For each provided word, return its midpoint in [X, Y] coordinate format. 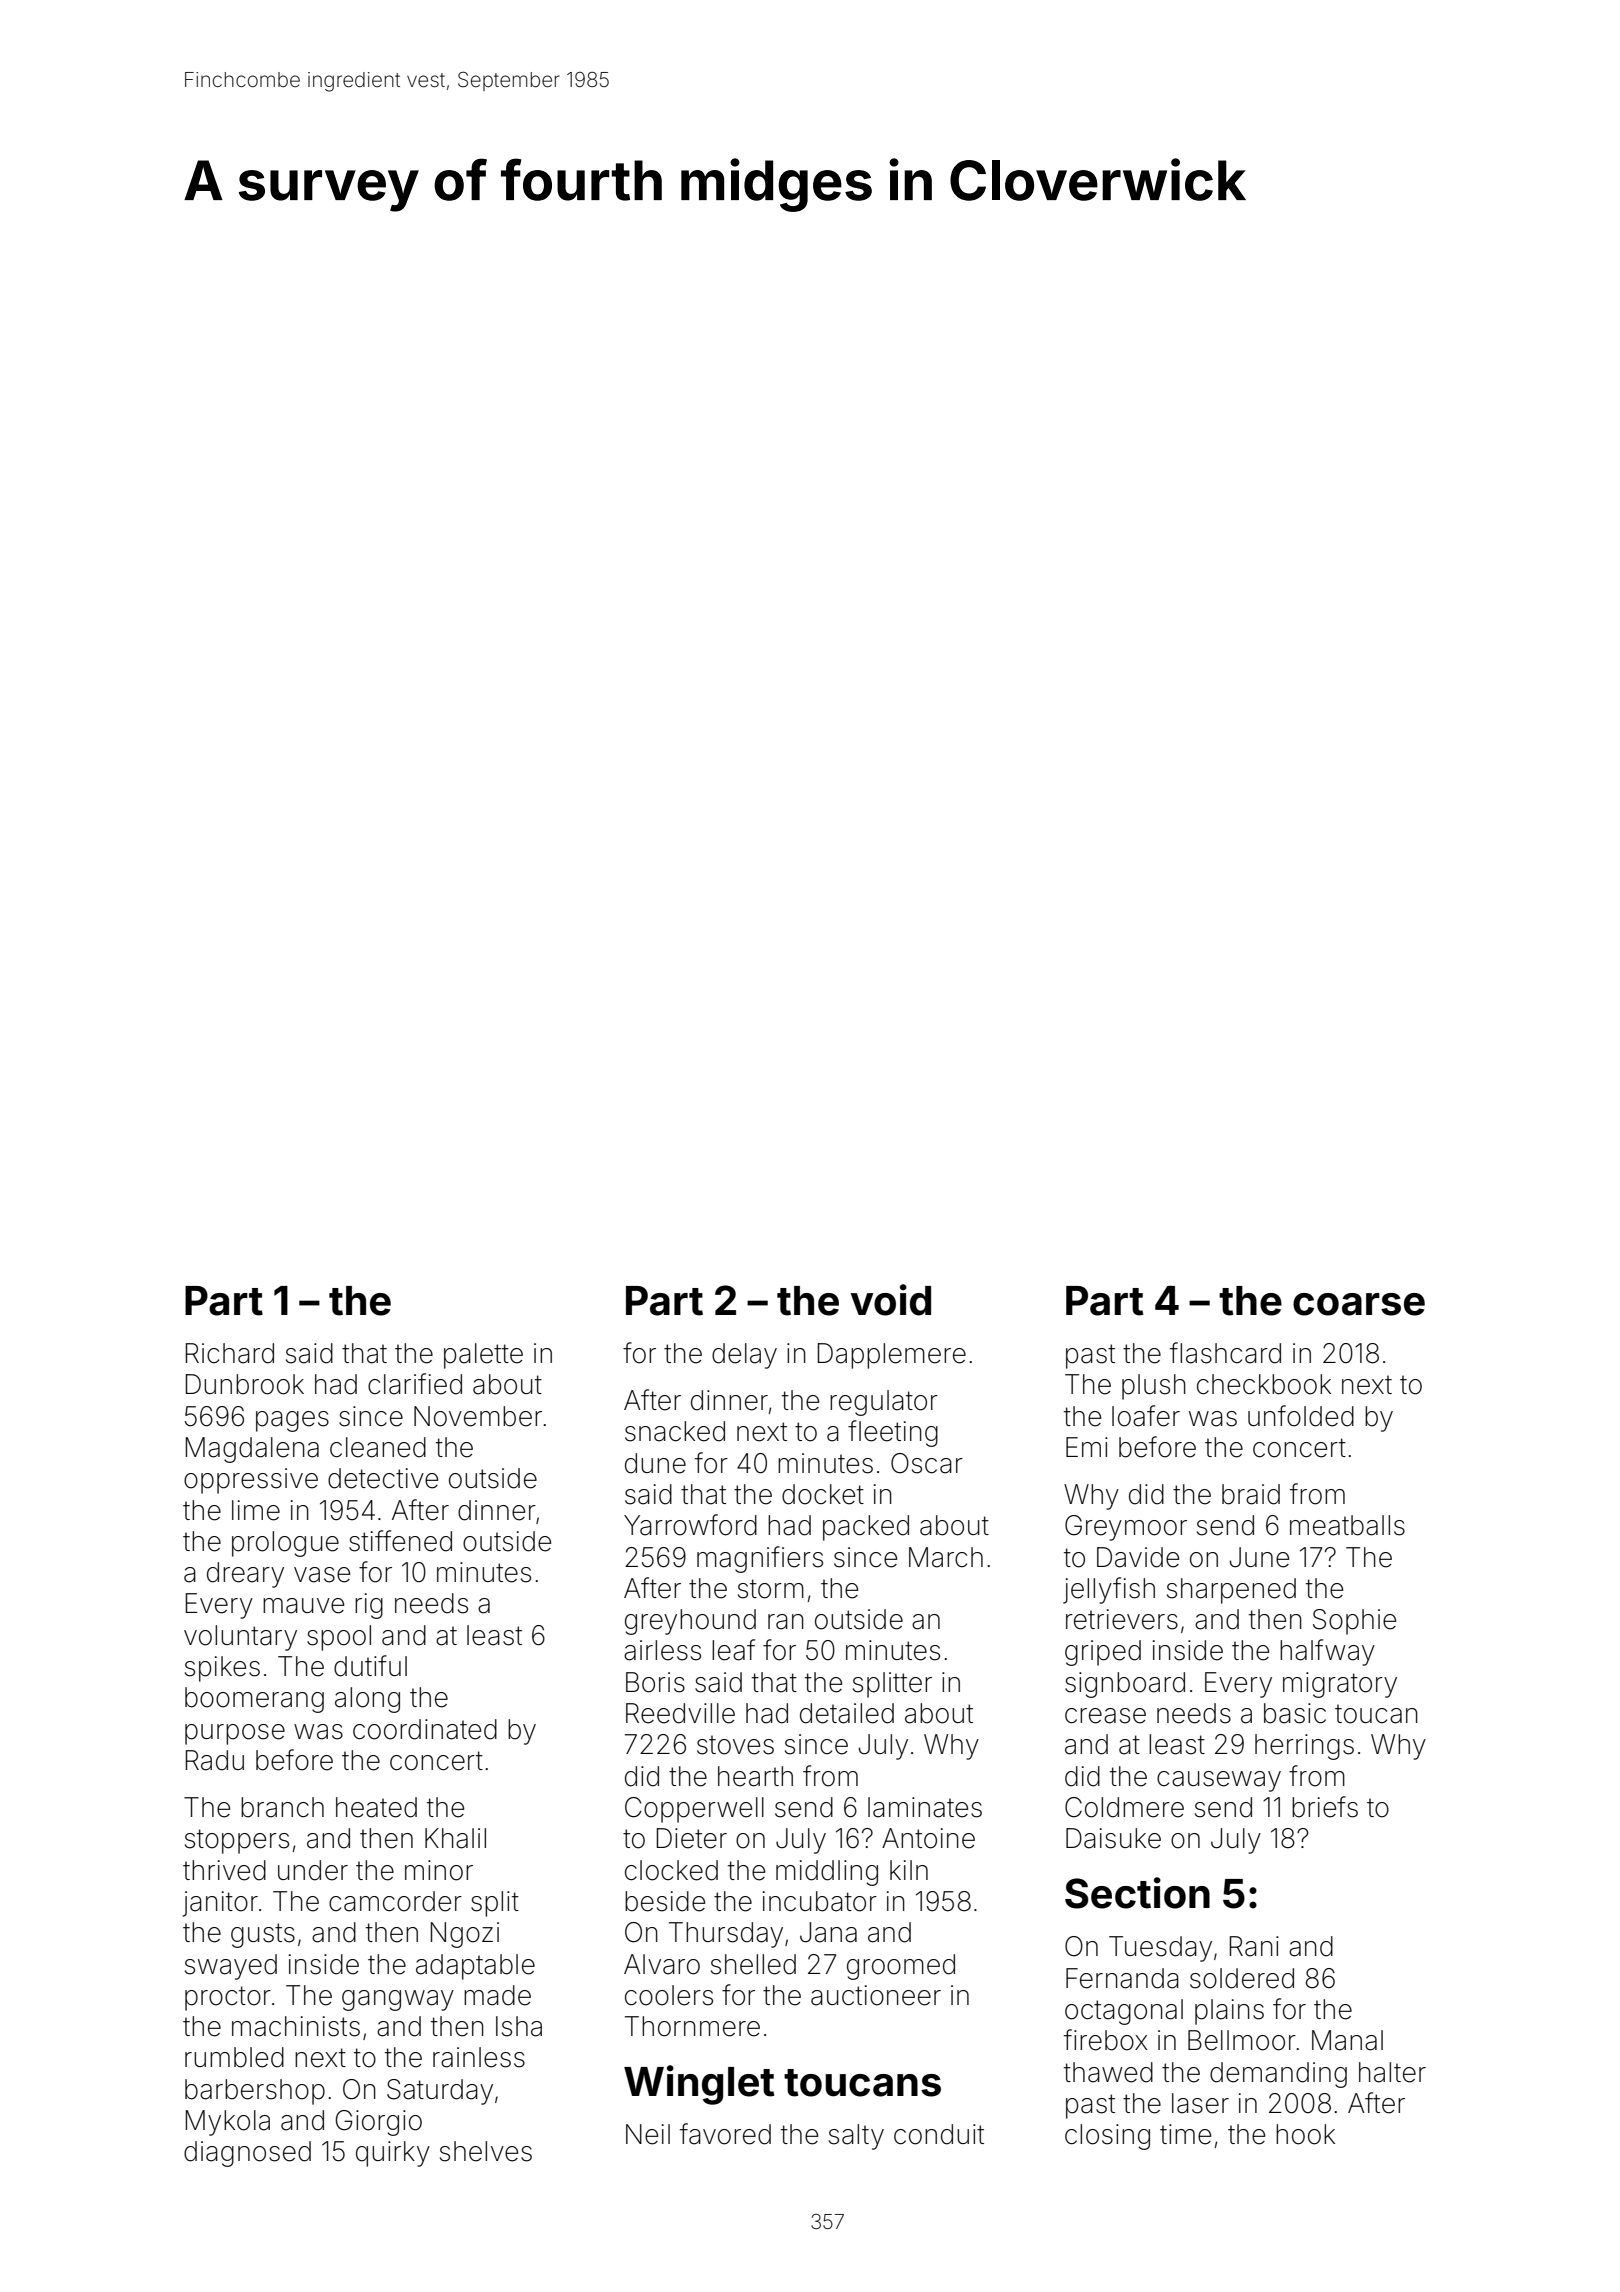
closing [1107, 2137]
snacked [675, 1431]
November [478, 1416]
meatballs [1347, 1525]
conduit [939, 2134]
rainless [479, 2057]
